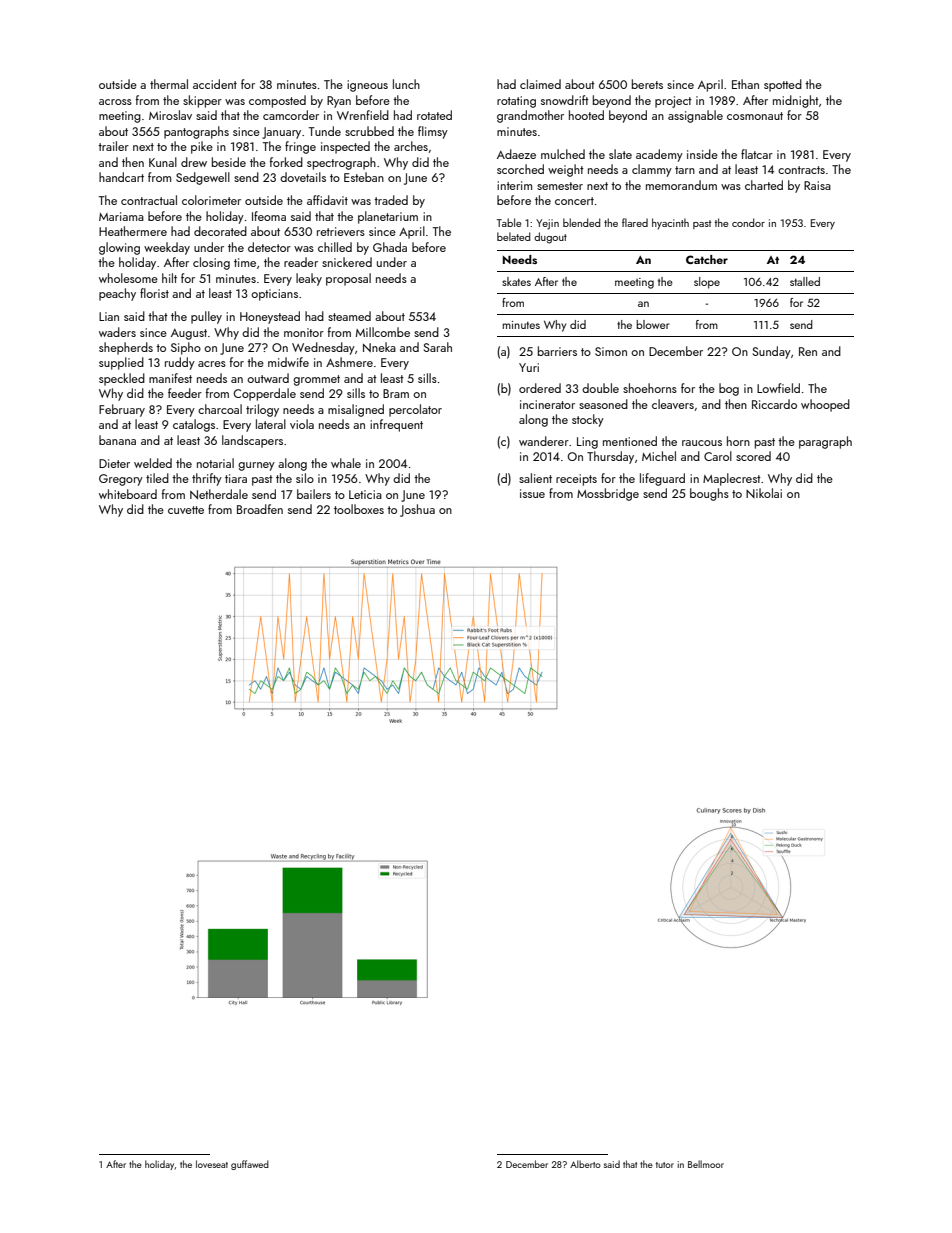 The height and width of the document is (1233, 952). What do you see at coordinates (764, 493) in the document?
I see `Nikolai` at bounding box center [764, 493].
